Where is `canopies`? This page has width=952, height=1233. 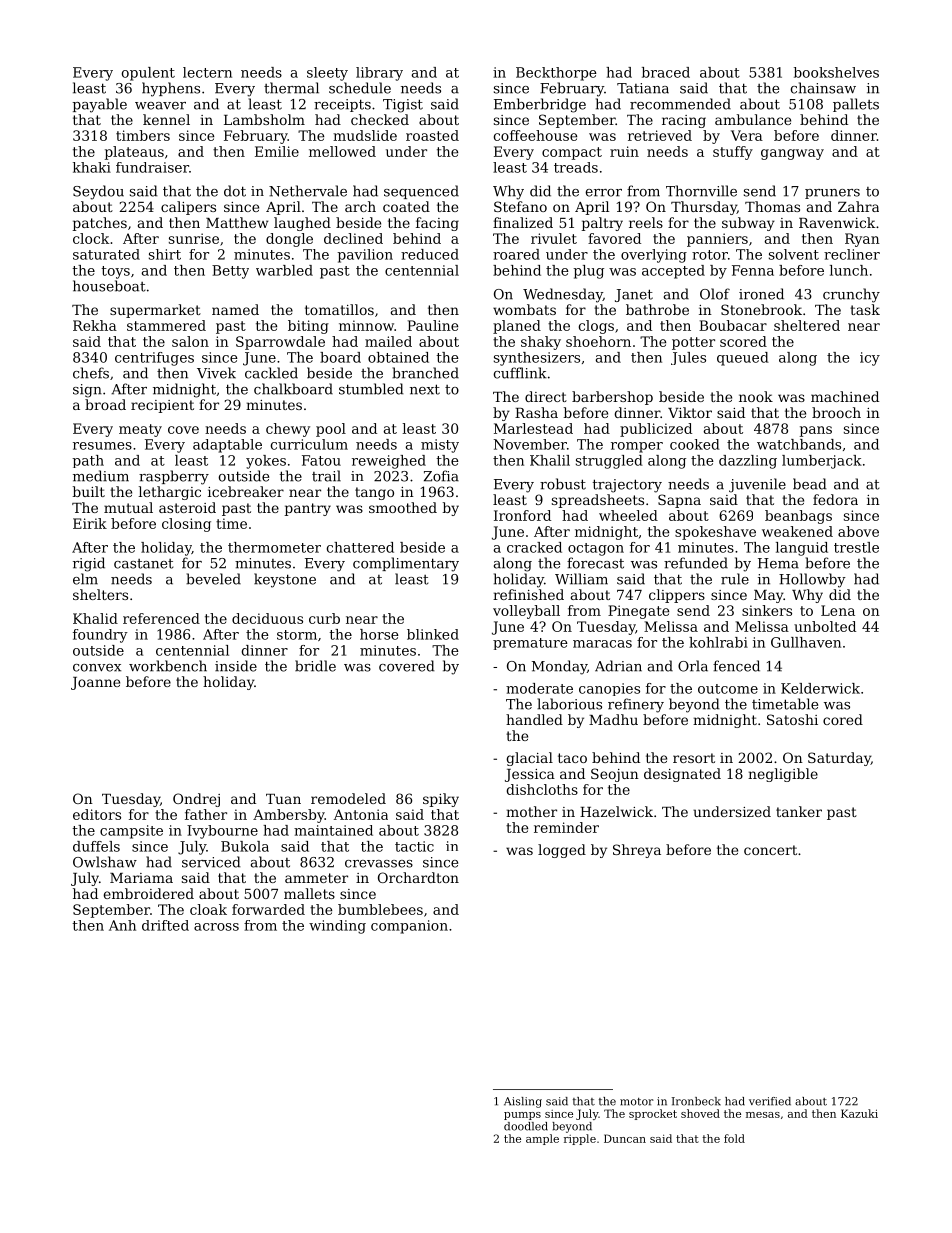 canopies is located at coordinates (609, 689).
